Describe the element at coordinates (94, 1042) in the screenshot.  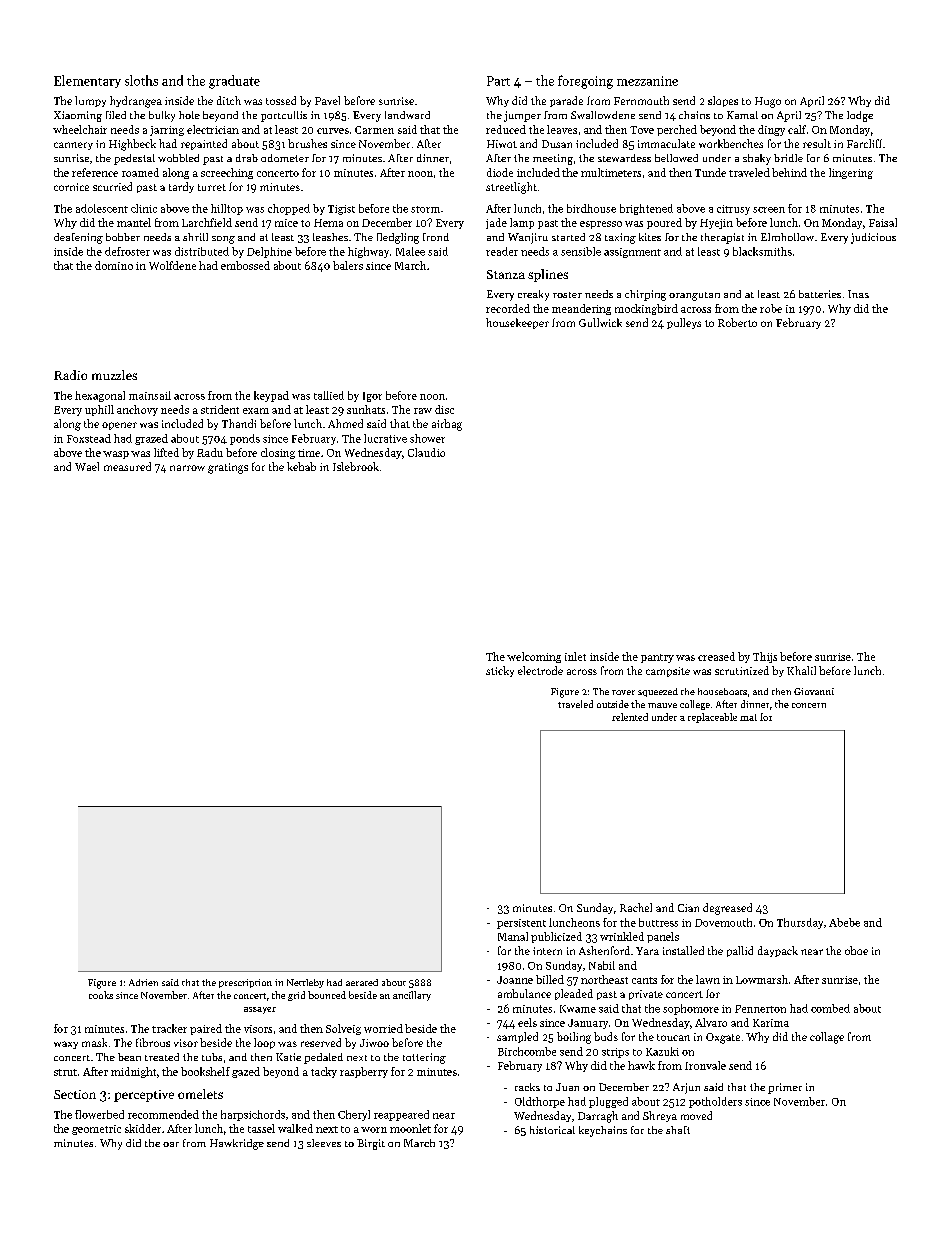
I see `mask` at that location.
